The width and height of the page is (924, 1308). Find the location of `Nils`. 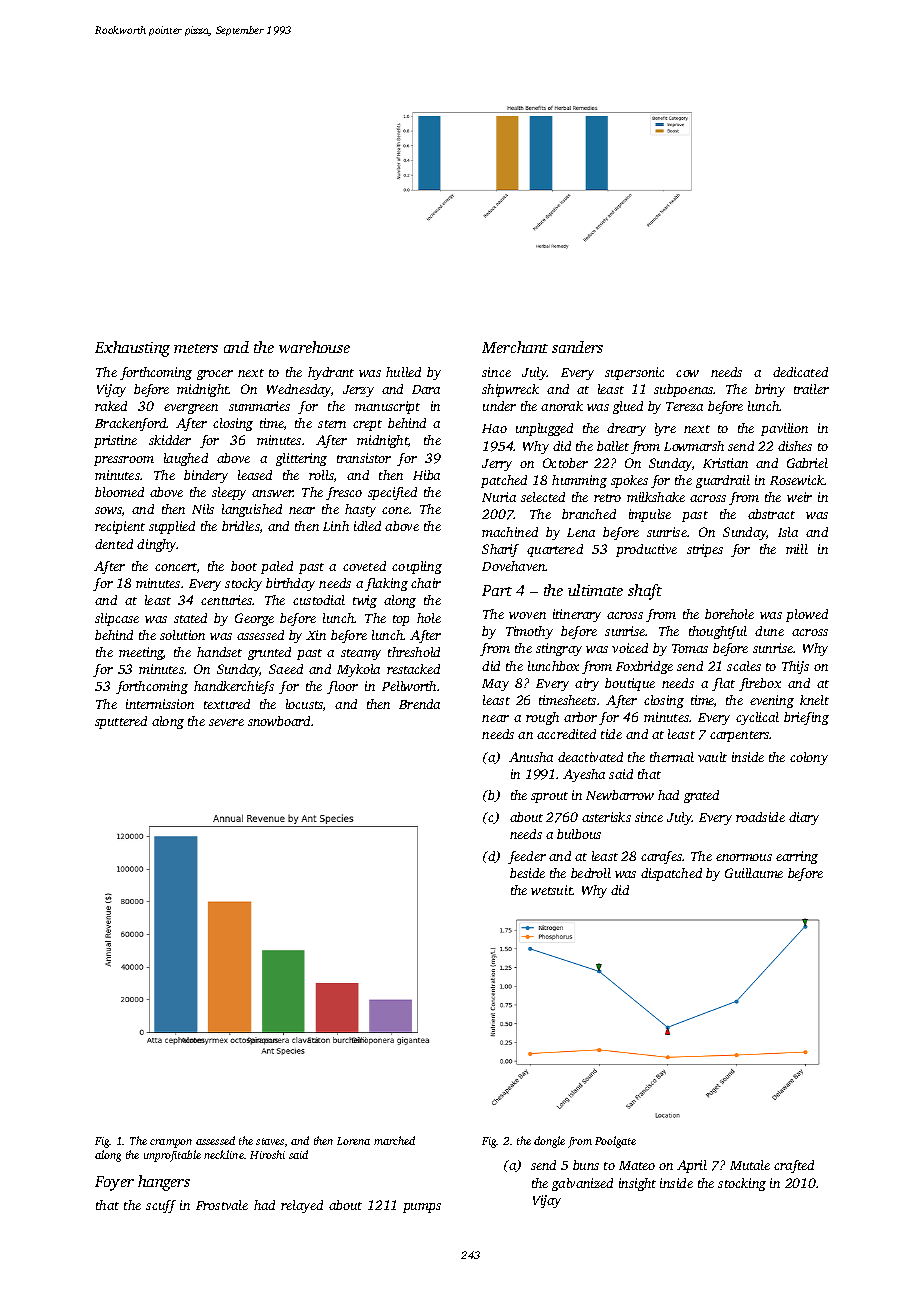

Nils is located at coordinates (203, 509).
